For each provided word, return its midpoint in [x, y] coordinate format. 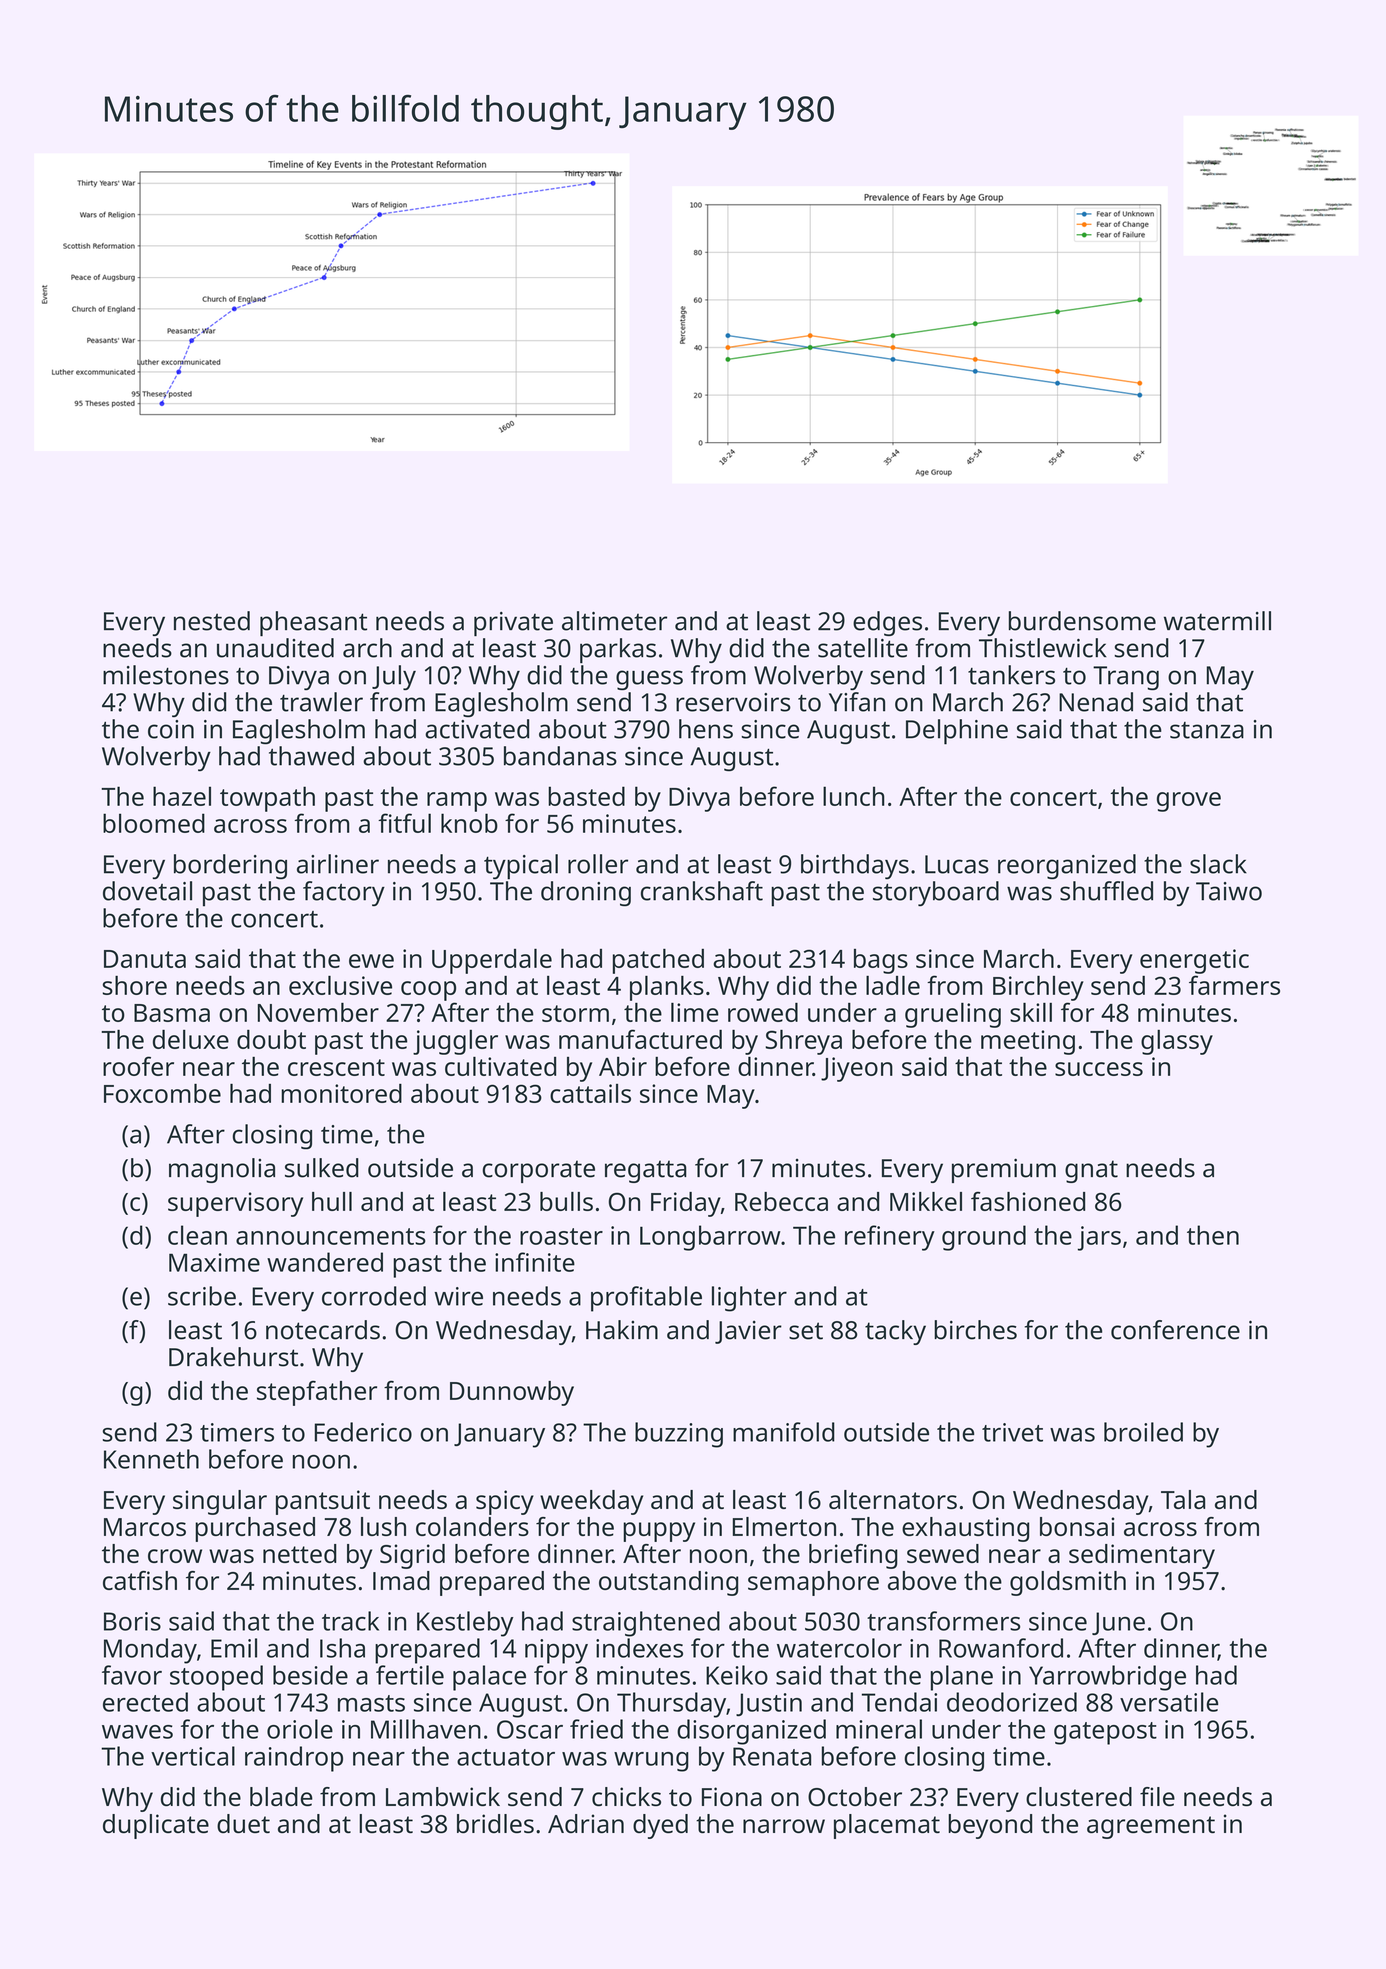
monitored [341, 1093]
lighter [749, 1299]
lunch [854, 796]
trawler [321, 702]
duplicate [156, 1826]
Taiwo [1229, 891]
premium [1004, 1170]
